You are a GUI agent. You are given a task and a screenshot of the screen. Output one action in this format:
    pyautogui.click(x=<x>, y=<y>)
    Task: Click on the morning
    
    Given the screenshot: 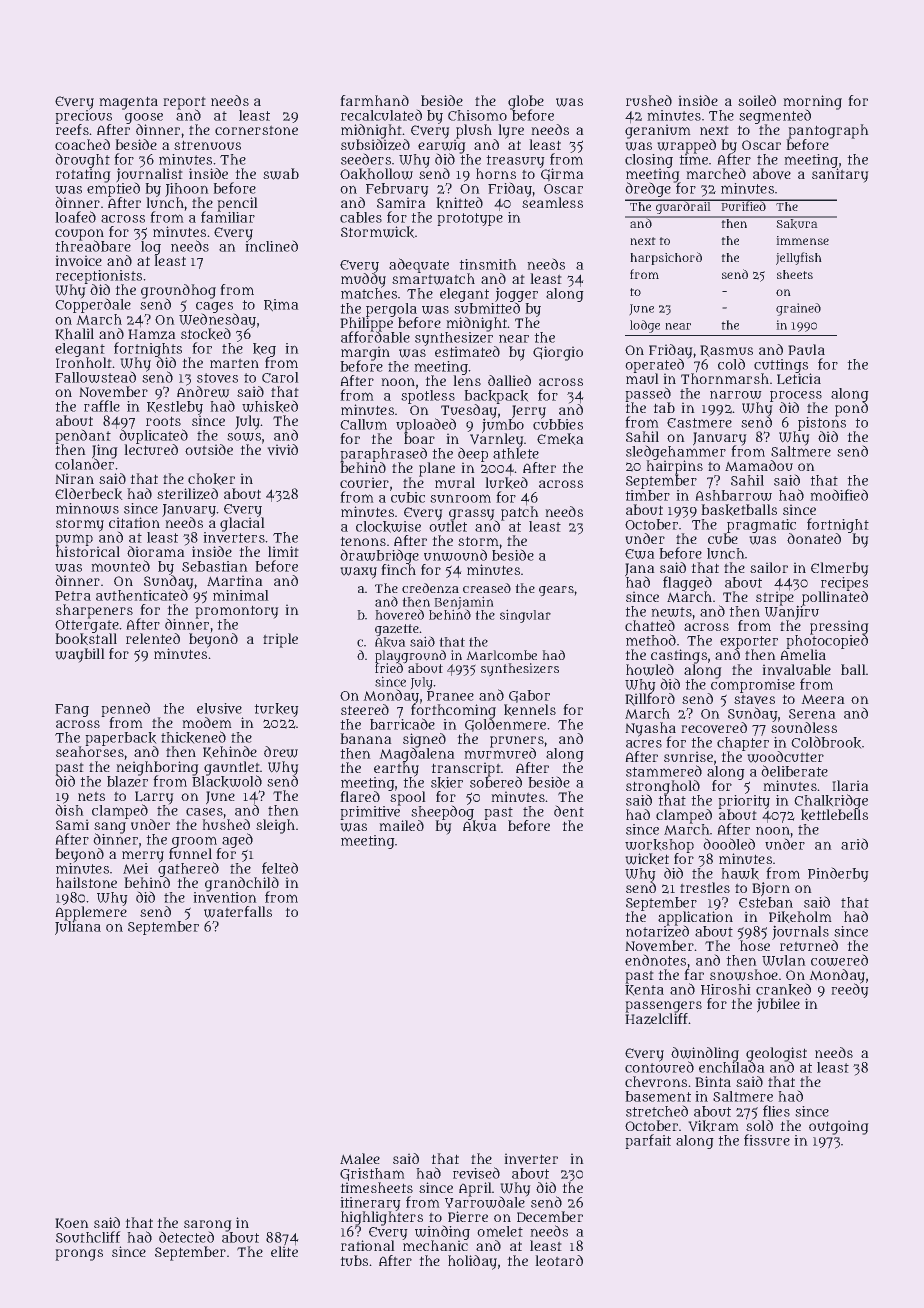 What is the action you would take?
    pyautogui.click(x=812, y=102)
